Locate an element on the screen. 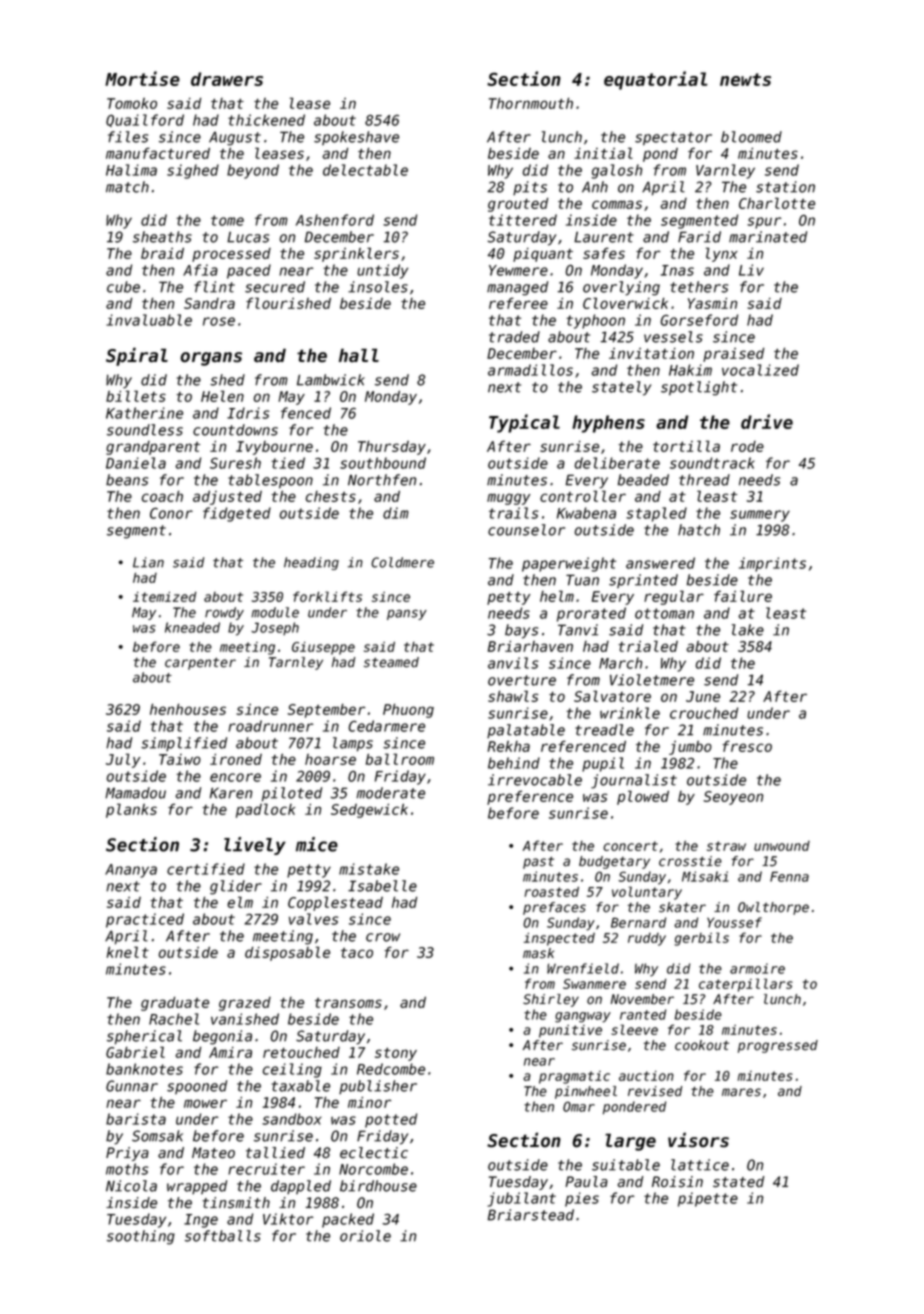 The width and height of the screenshot is (924, 1314). crouched is located at coordinates (704, 713).
